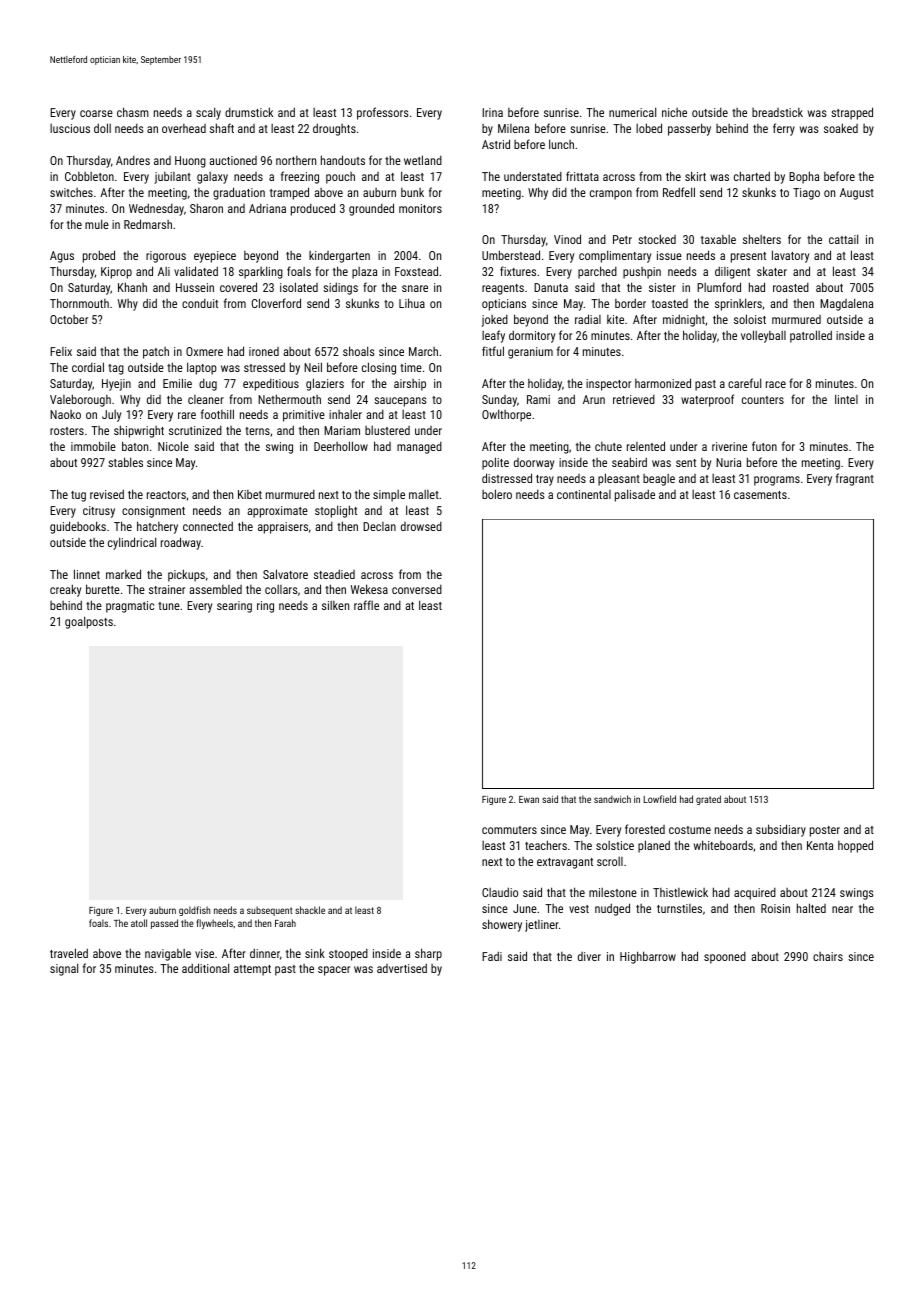 This page has height=1308, width=924. I want to click on Plumford, so click(719, 287).
